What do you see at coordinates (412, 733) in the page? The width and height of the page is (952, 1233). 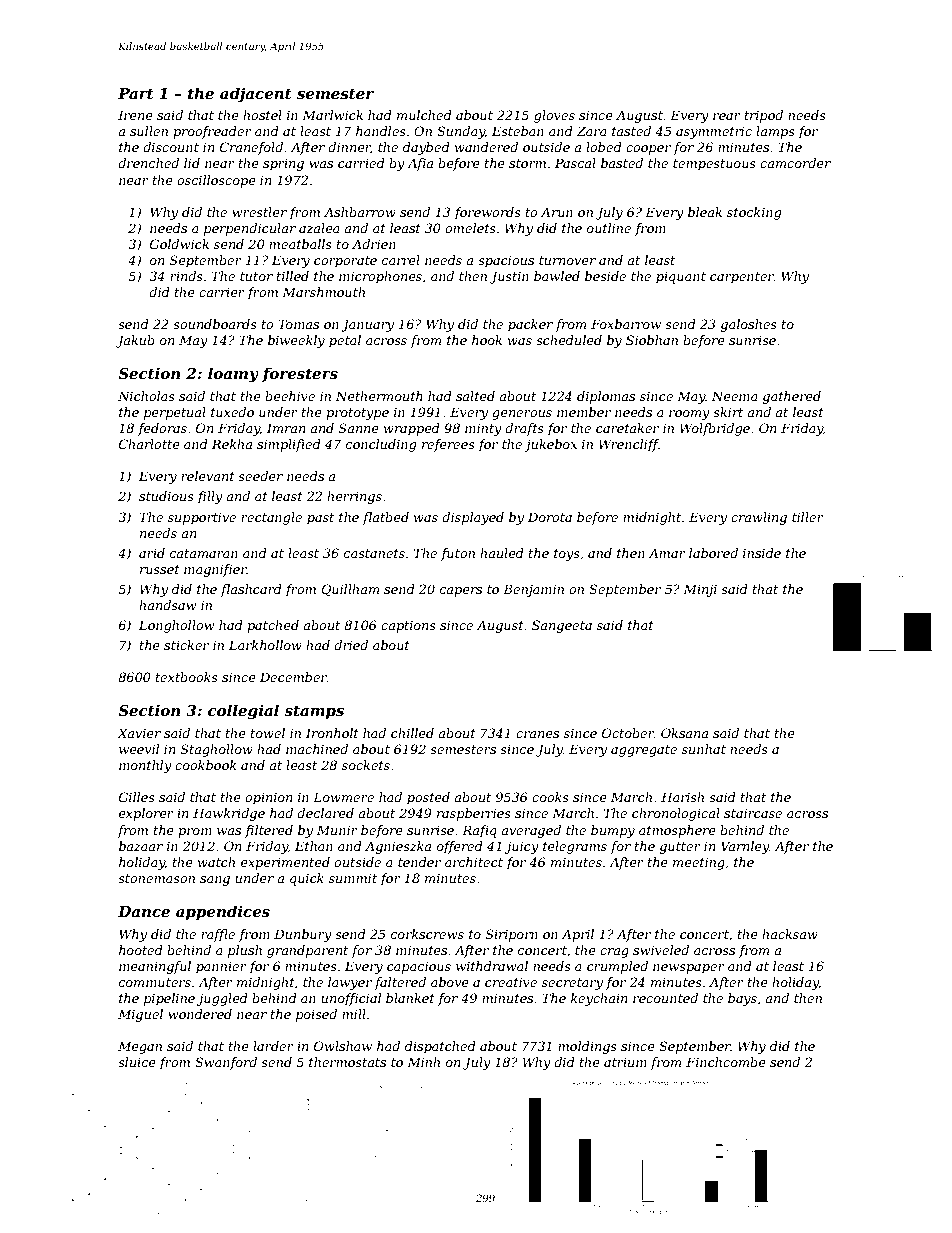 I see `chilled` at bounding box center [412, 733].
